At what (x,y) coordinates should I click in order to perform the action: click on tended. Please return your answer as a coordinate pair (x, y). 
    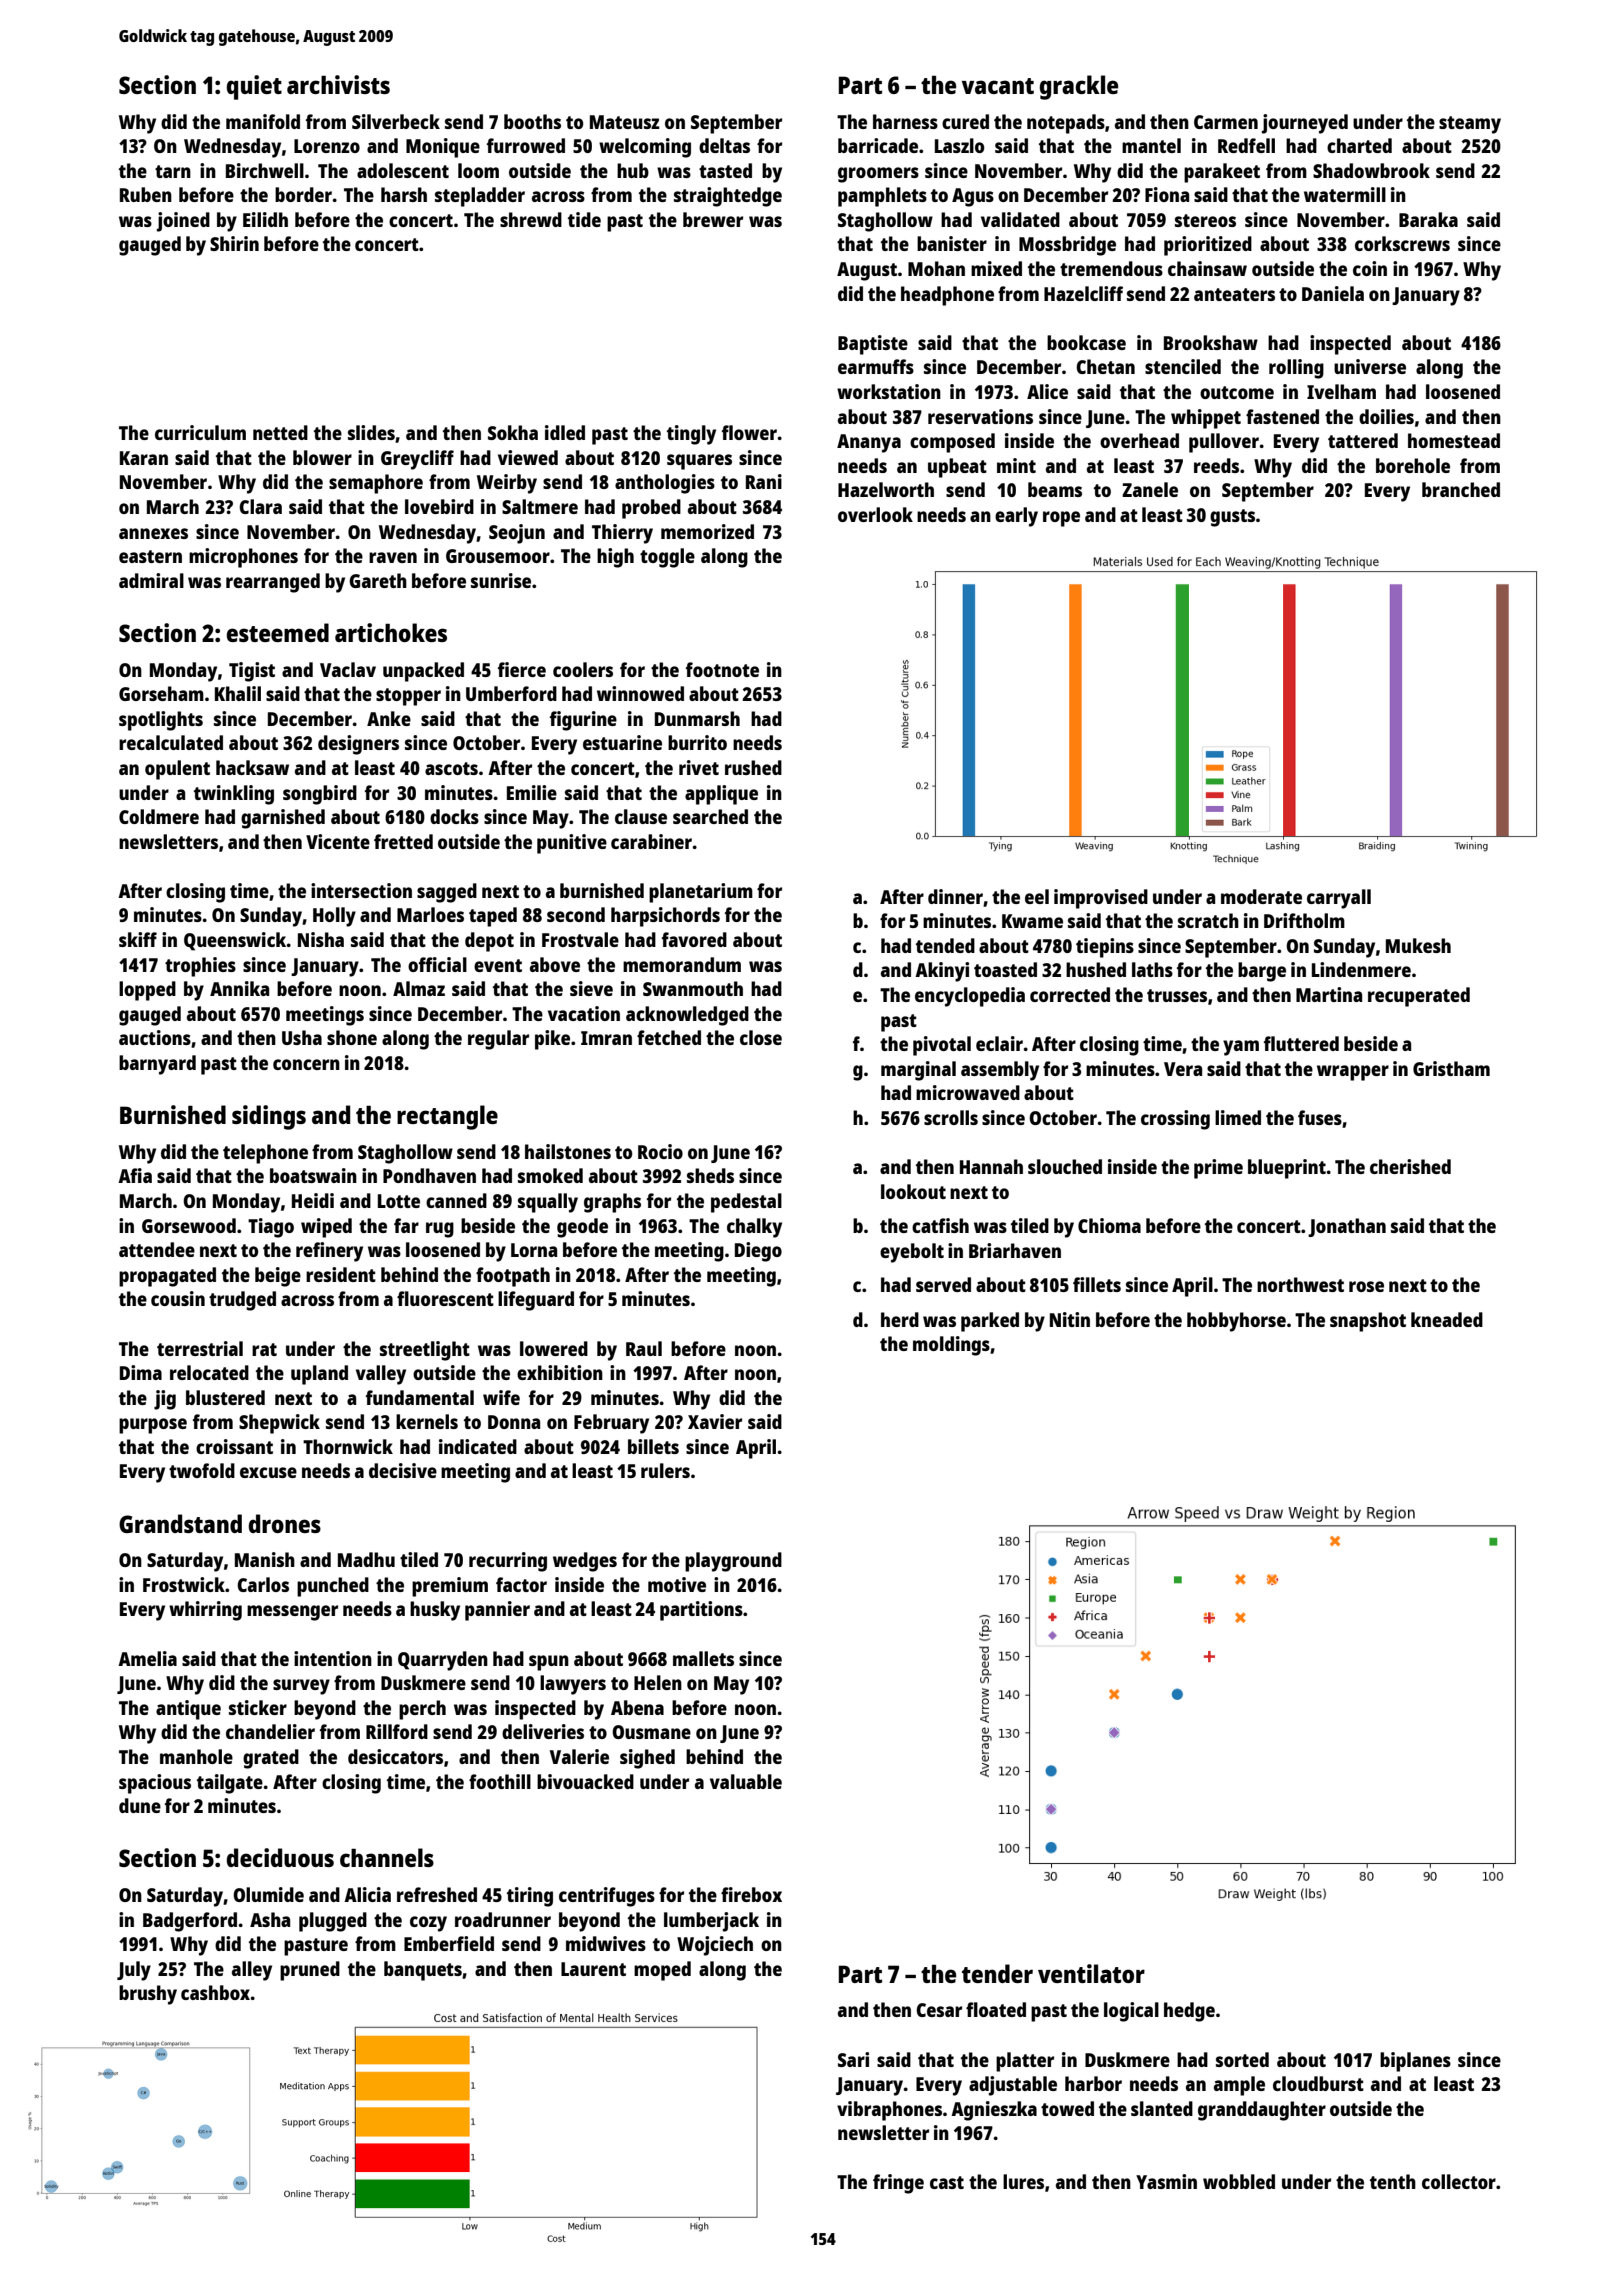
    Looking at the image, I should click on (945, 945).
